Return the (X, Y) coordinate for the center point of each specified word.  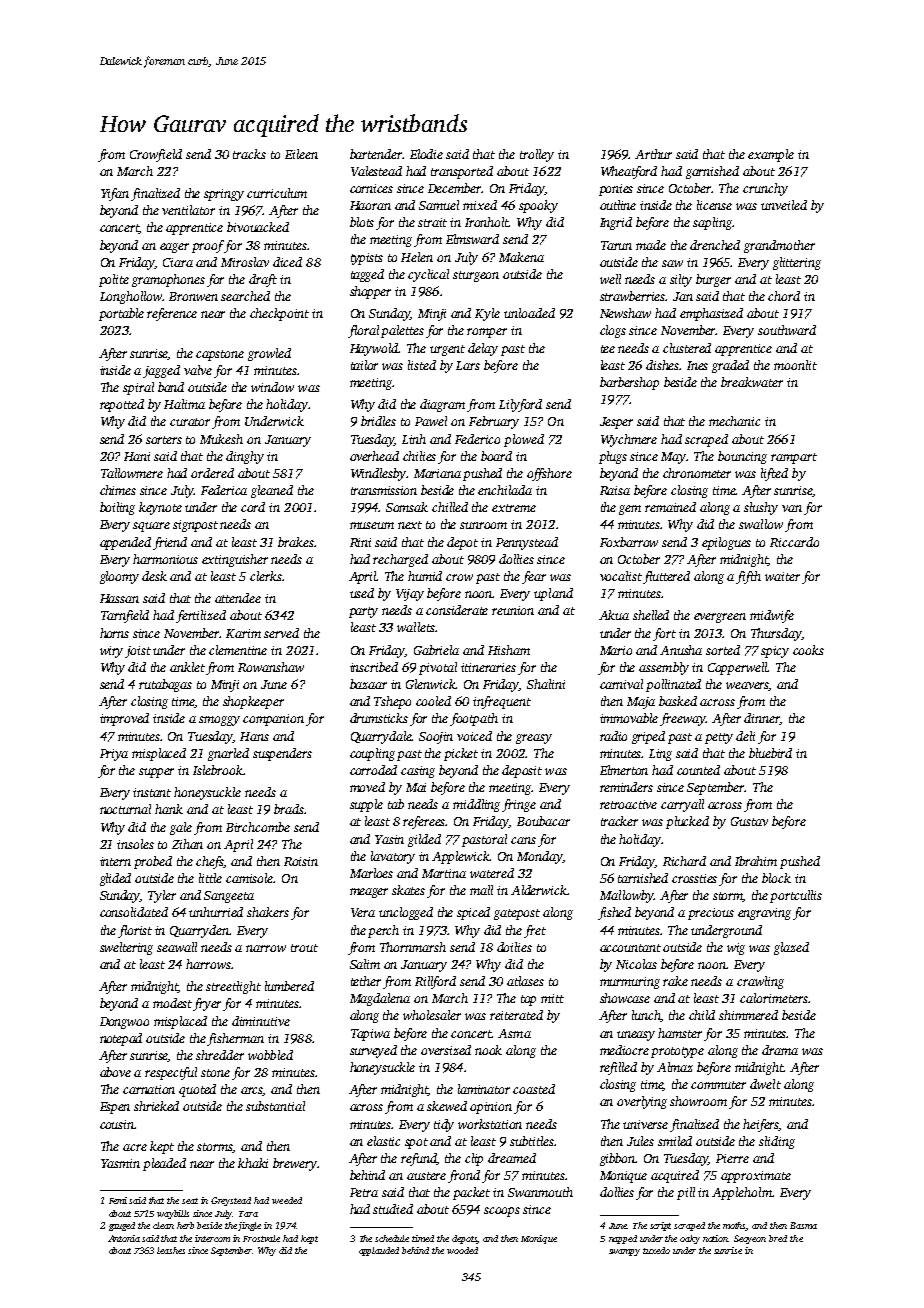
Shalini (546, 684)
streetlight (233, 987)
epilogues (726, 543)
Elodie (426, 154)
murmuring (630, 983)
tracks (249, 154)
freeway (683, 719)
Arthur (653, 154)
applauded (379, 1251)
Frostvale (261, 1238)
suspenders (282, 754)
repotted (122, 405)
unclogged (406, 913)
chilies (419, 456)
